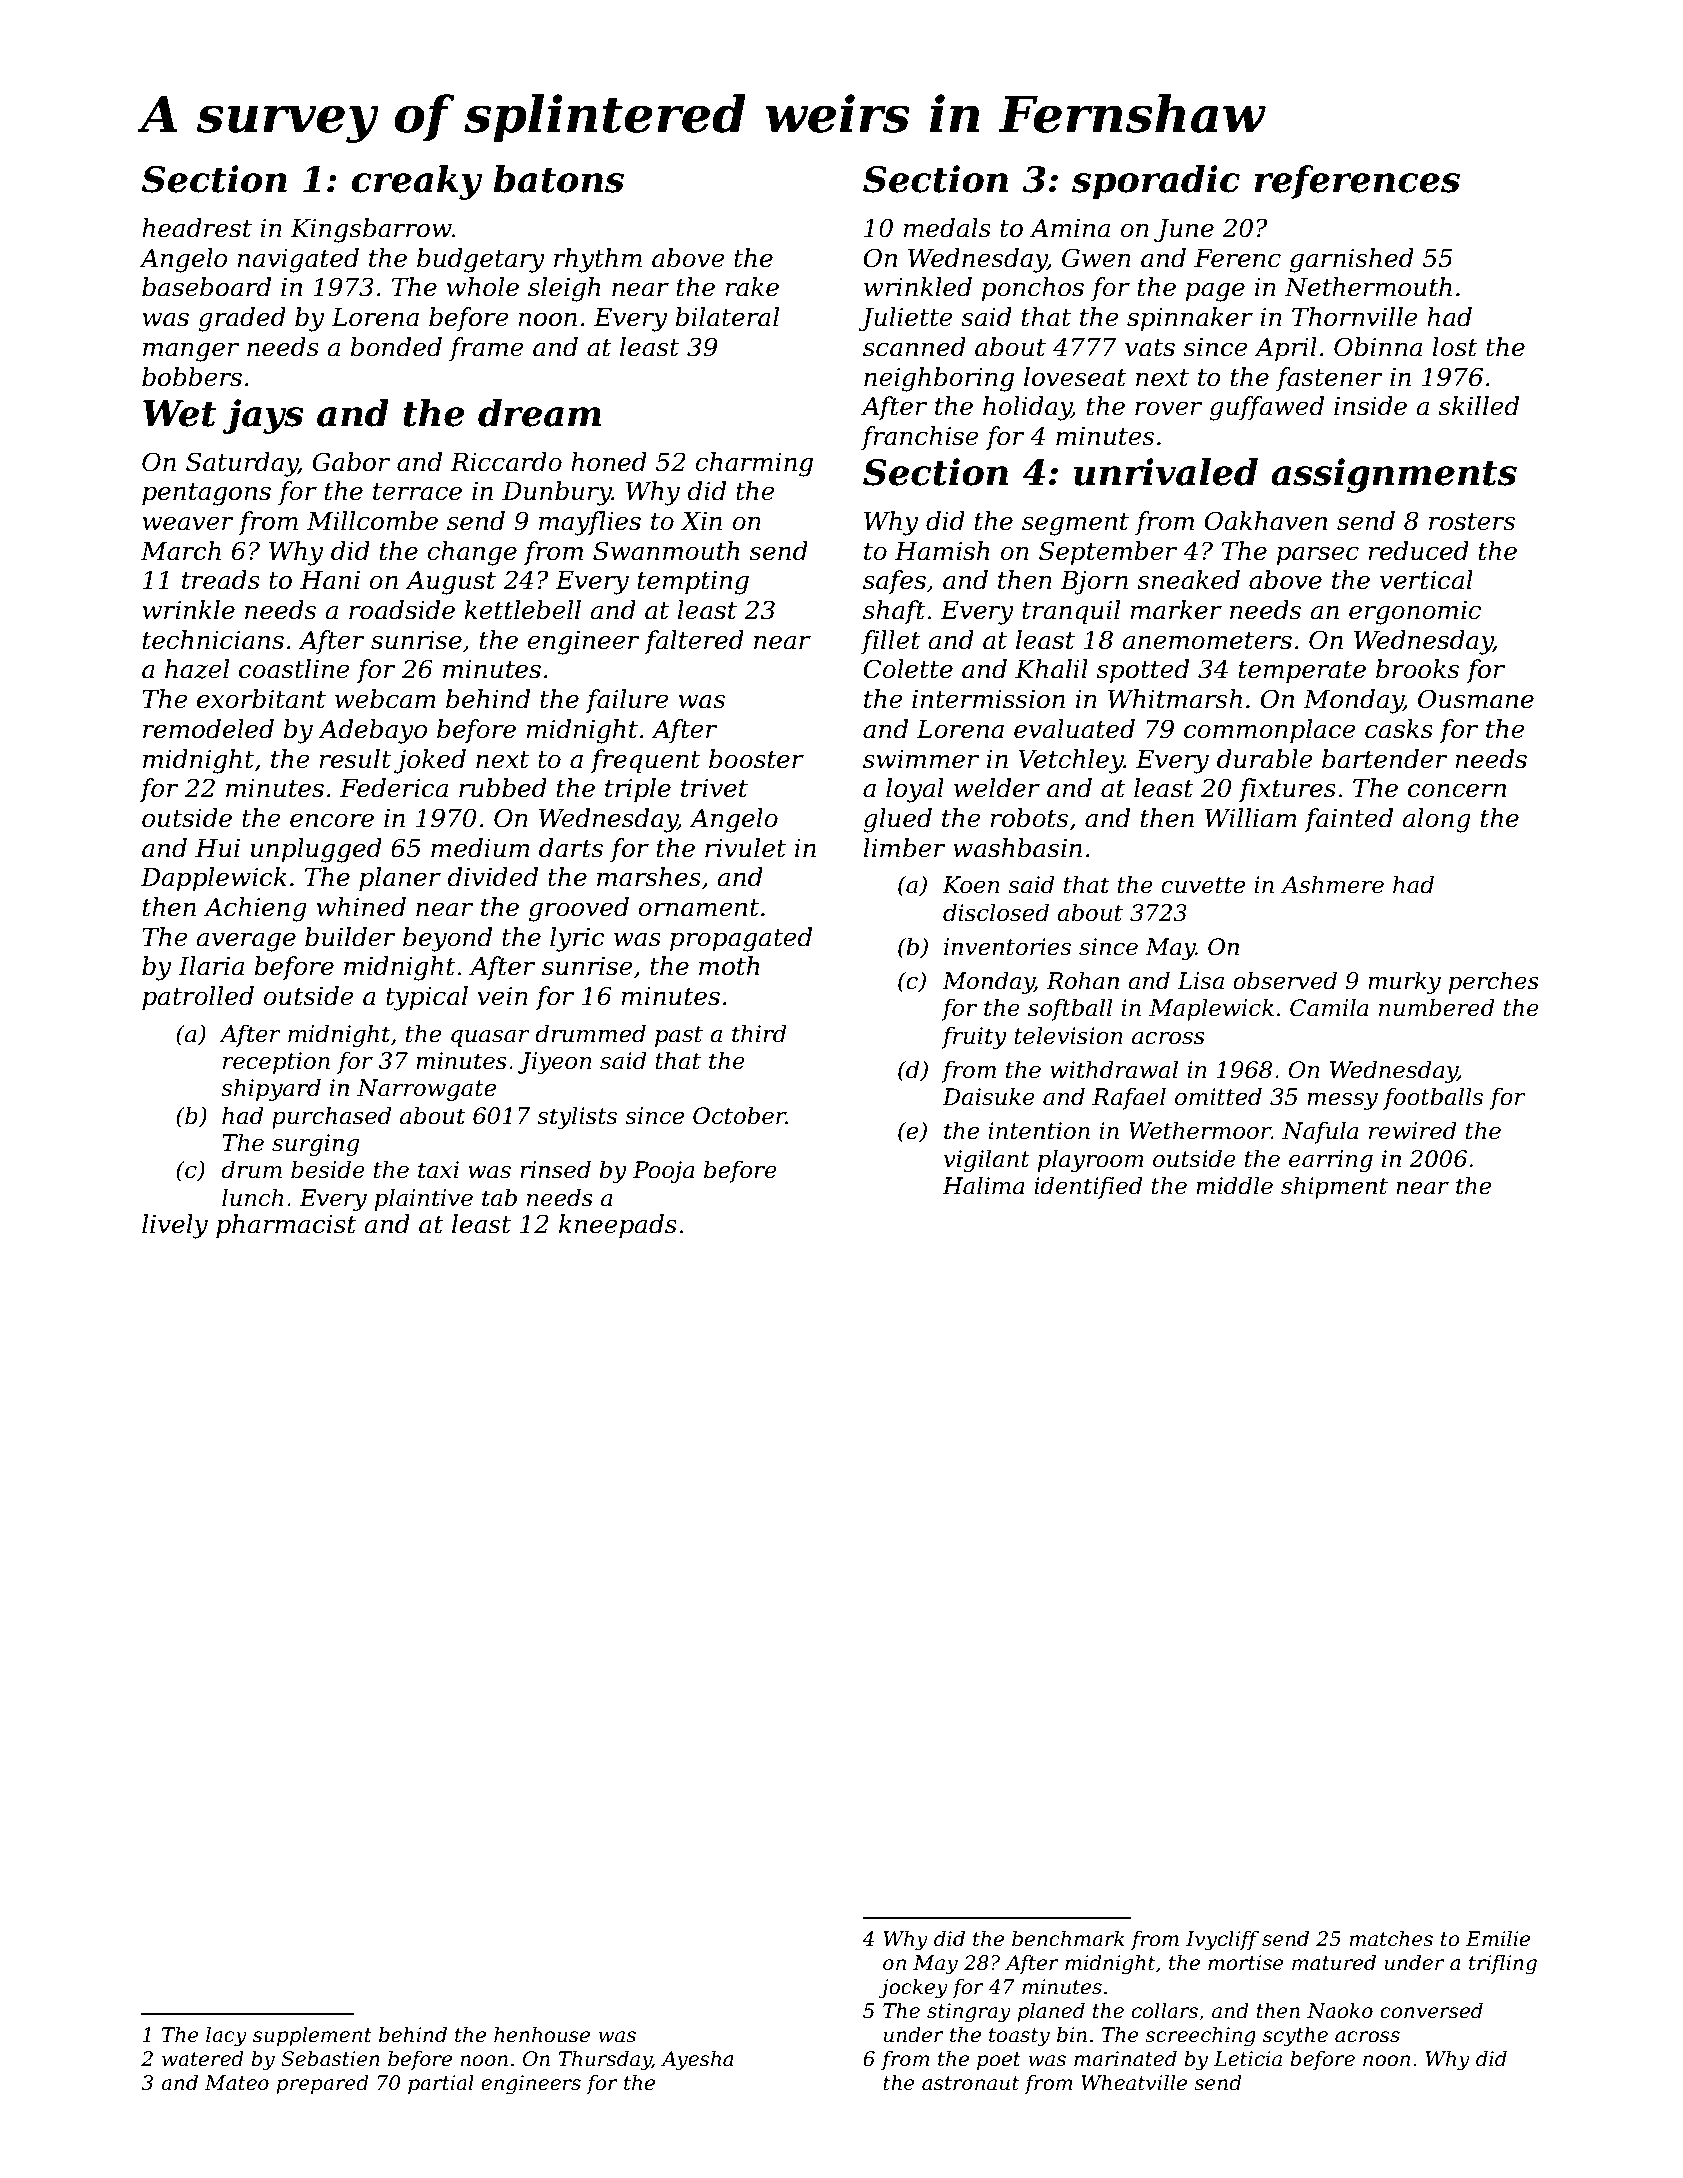 This page has width=1683, height=2178. I want to click on pharmacist, so click(286, 1226).
